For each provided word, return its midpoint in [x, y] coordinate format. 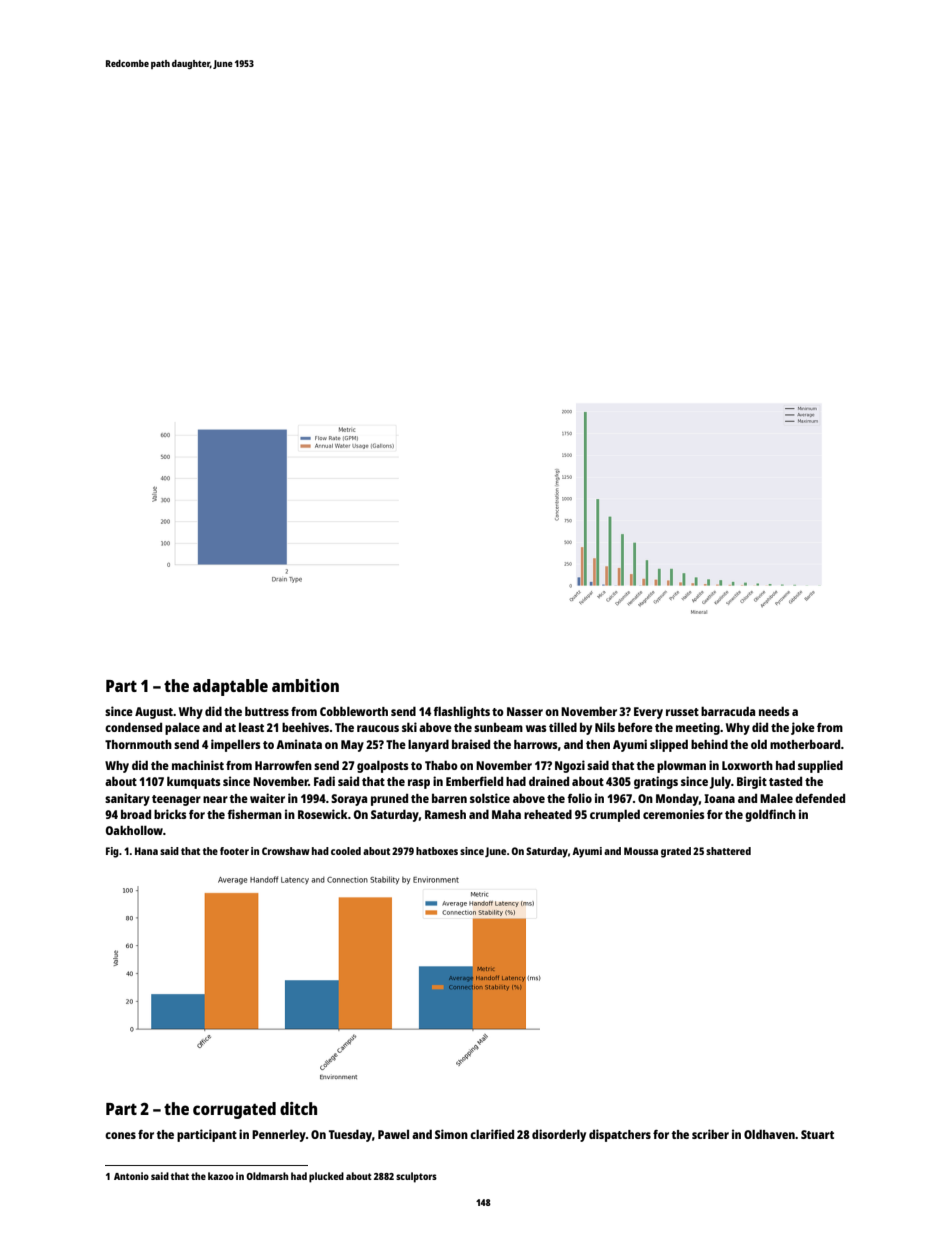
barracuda [728, 711]
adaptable [230, 687]
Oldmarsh [267, 1176]
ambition [305, 685]
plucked [326, 1177]
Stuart [817, 1134]
